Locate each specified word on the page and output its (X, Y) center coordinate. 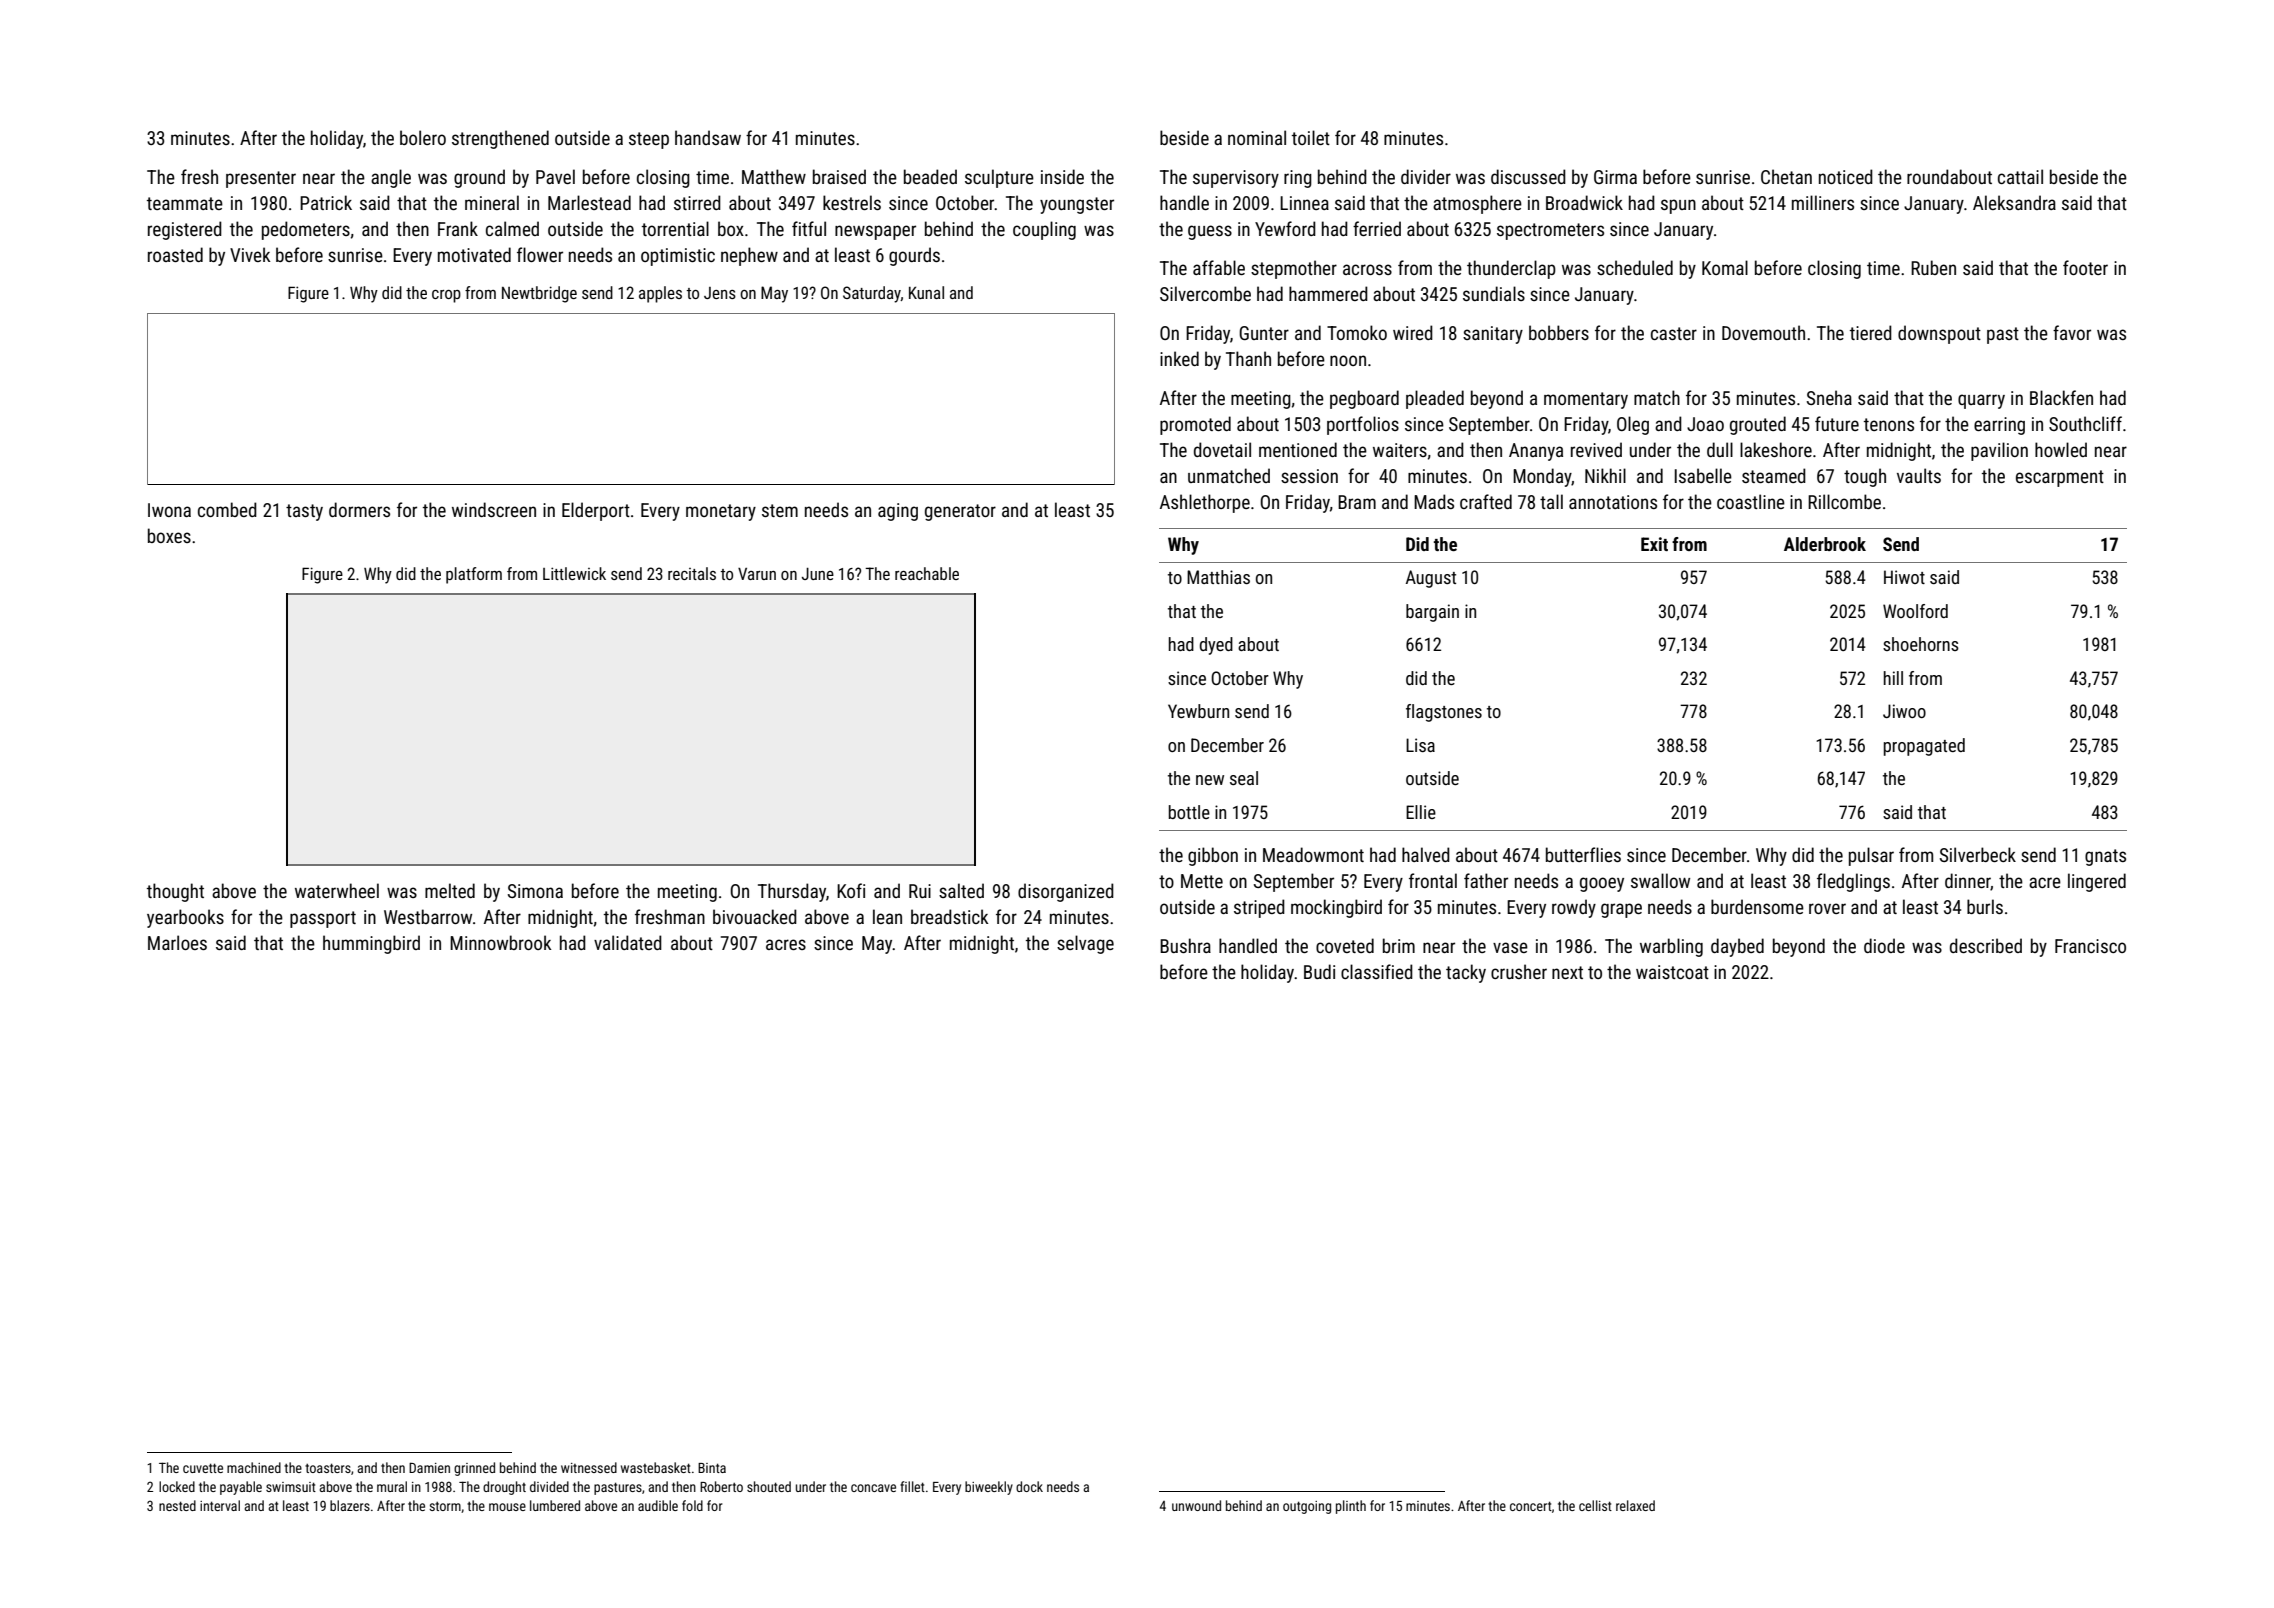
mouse (507, 1507)
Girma (1615, 177)
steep (649, 140)
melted (450, 890)
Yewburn (1198, 711)
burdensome (1757, 906)
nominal (1257, 137)
